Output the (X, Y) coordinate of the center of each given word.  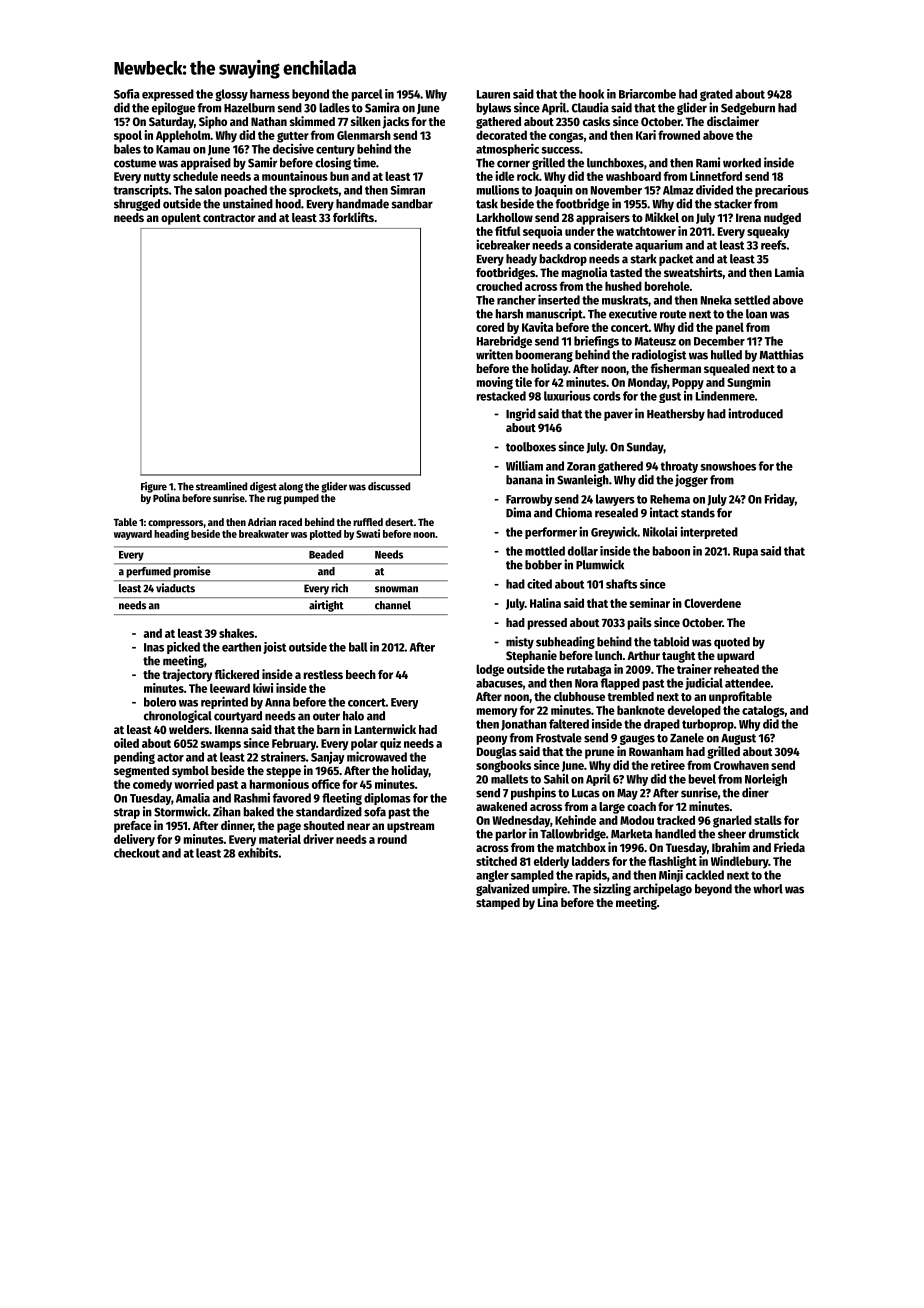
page (289, 827)
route (673, 314)
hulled (726, 355)
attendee (748, 683)
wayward (133, 535)
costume (135, 163)
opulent (181, 219)
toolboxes (531, 447)
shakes (236, 633)
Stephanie (531, 656)
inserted (559, 299)
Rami (708, 162)
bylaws (494, 109)
